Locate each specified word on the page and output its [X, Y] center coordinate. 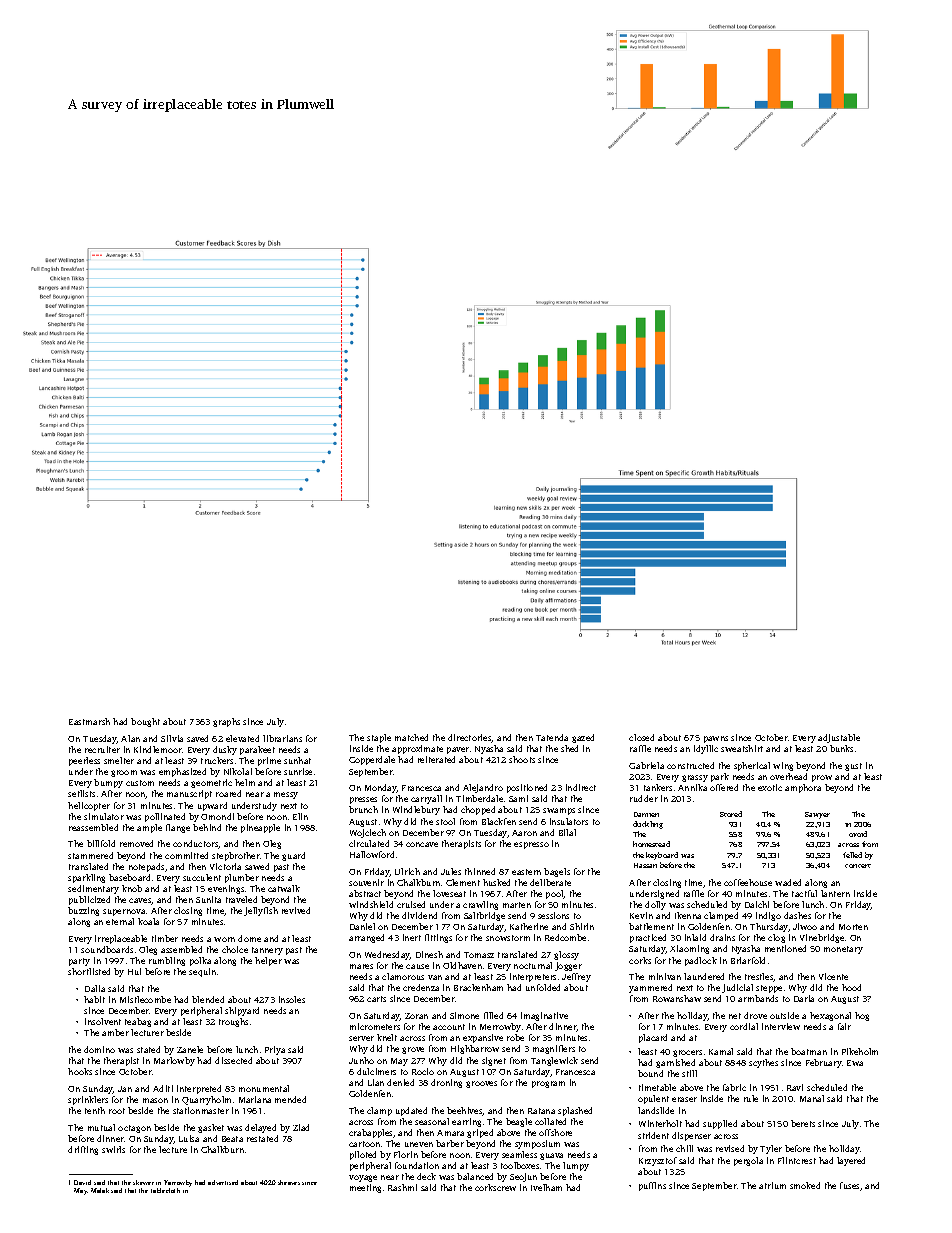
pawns [716, 739]
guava [551, 1156]
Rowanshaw [677, 998]
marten [517, 905]
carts [376, 999]
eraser [684, 1099]
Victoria [225, 866]
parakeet [257, 750]
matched [411, 737]
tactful [804, 893]
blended [208, 999]
